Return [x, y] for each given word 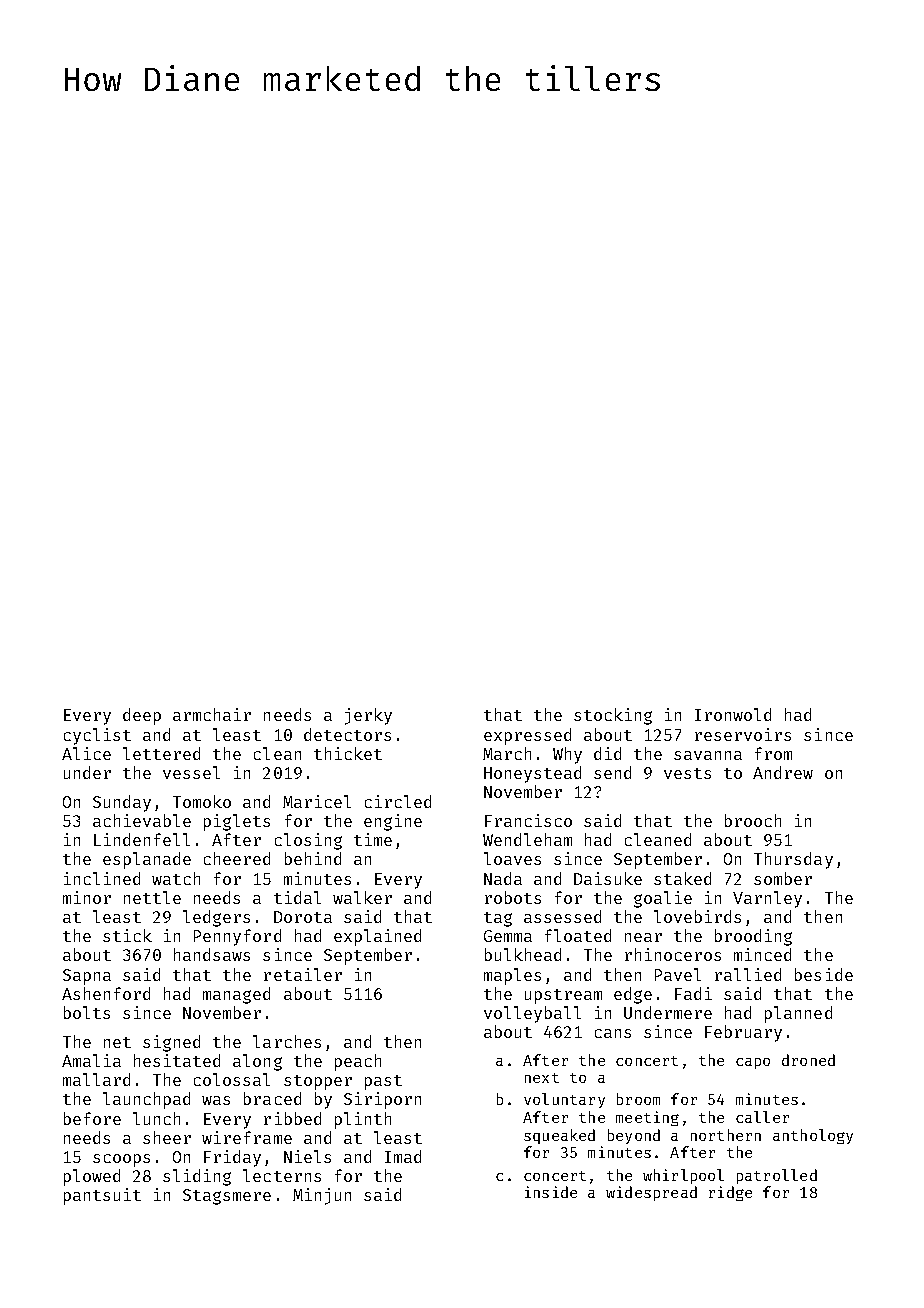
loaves [512, 858]
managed [236, 995]
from [773, 753]
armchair [212, 714]
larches [287, 1041]
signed [171, 1043]
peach [358, 1062]
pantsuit [102, 1196]
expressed [527, 736]
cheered [237, 858]
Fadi [693, 993]
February [743, 1033]
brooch [753, 820]
